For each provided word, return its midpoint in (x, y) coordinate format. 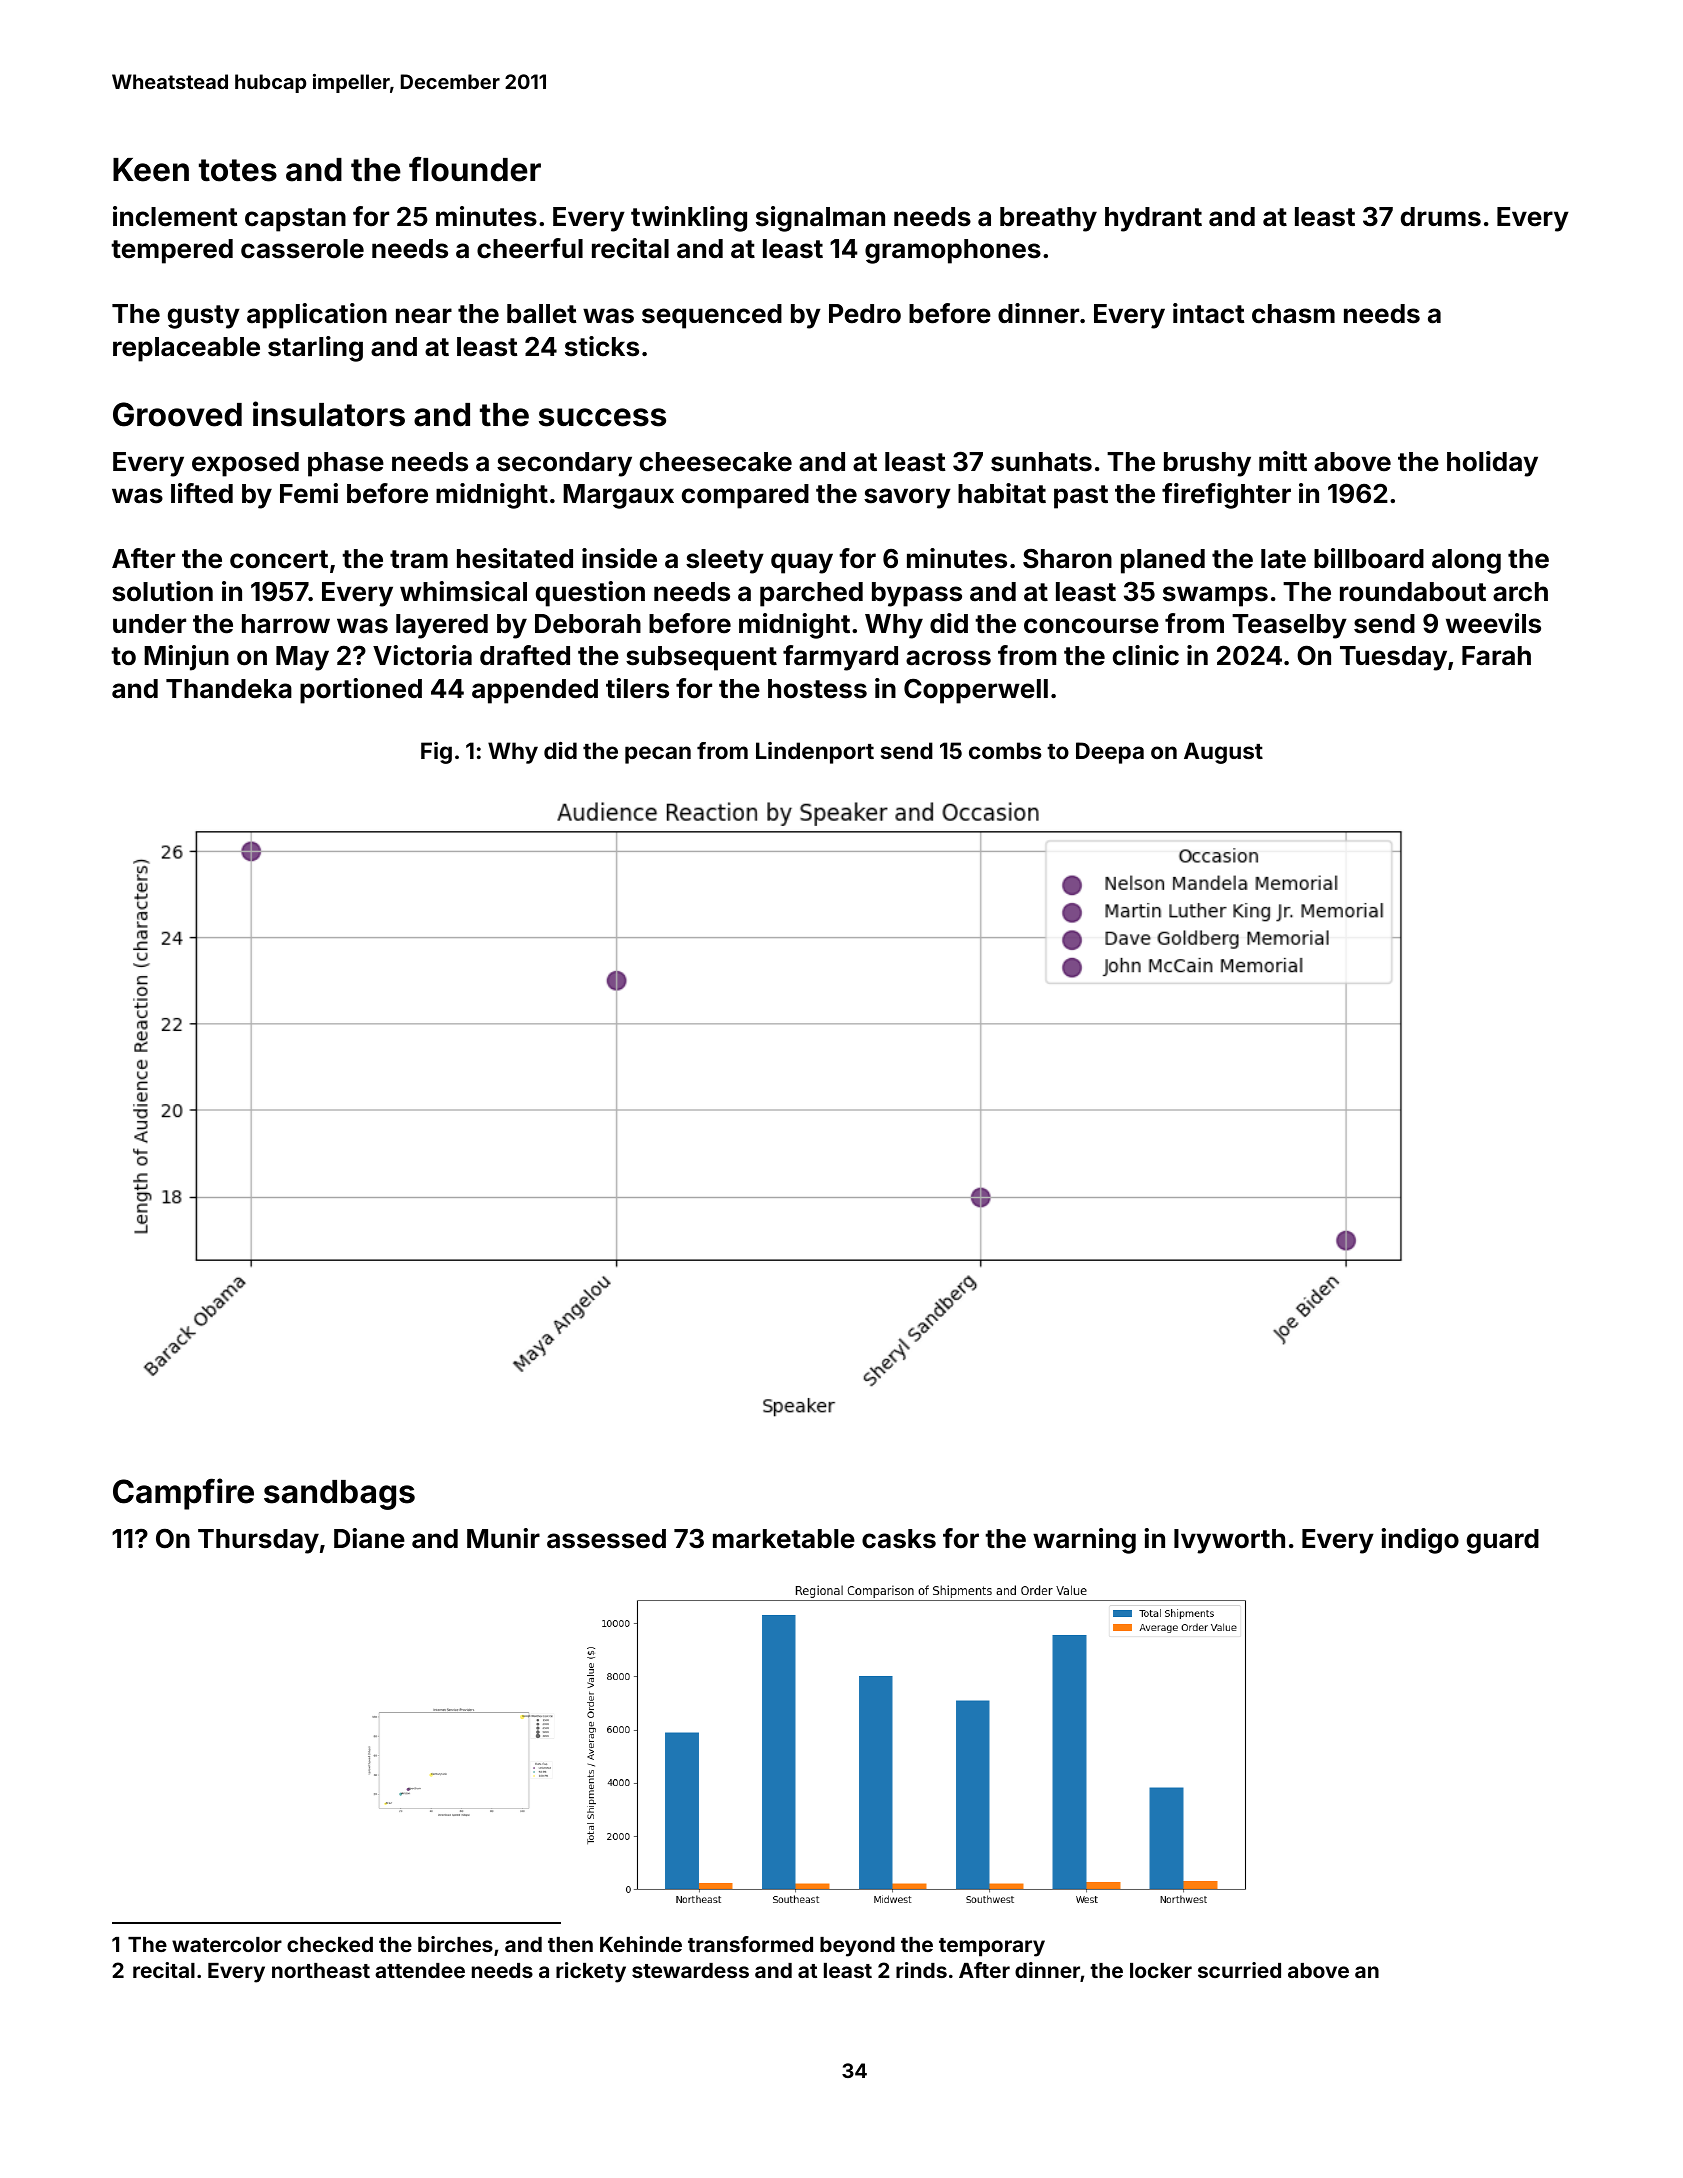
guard (1503, 1541)
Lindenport (815, 753)
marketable (784, 1539)
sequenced (712, 316)
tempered (172, 251)
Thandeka (229, 689)
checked (330, 1944)
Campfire (183, 1494)
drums (1441, 217)
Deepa (1110, 753)
